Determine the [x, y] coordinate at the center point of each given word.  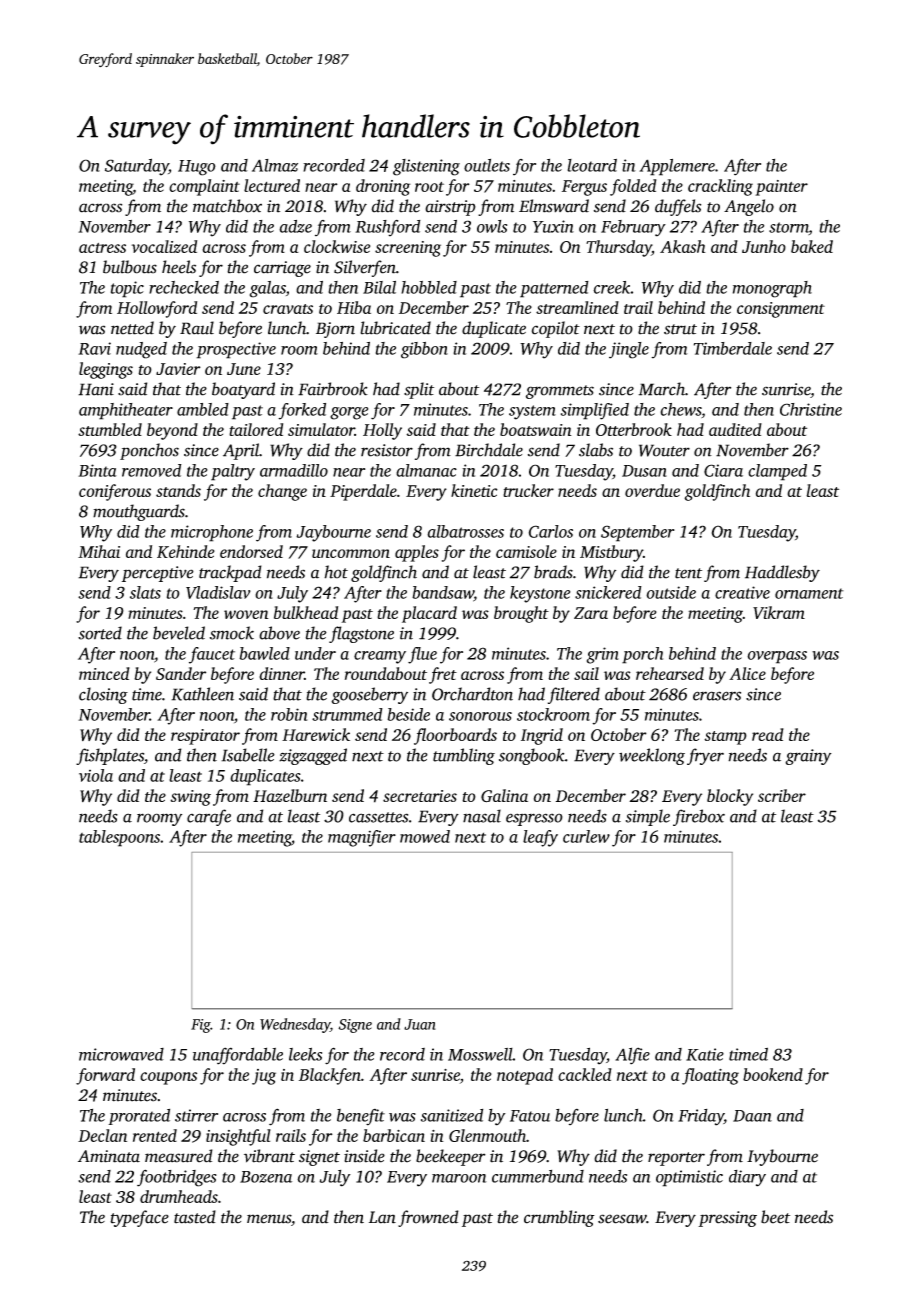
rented [155, 1135]
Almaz [275, 165]
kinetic [474, 490]
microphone [212, 533]
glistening [426, 167]
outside [671, 592]
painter [781, 188]
